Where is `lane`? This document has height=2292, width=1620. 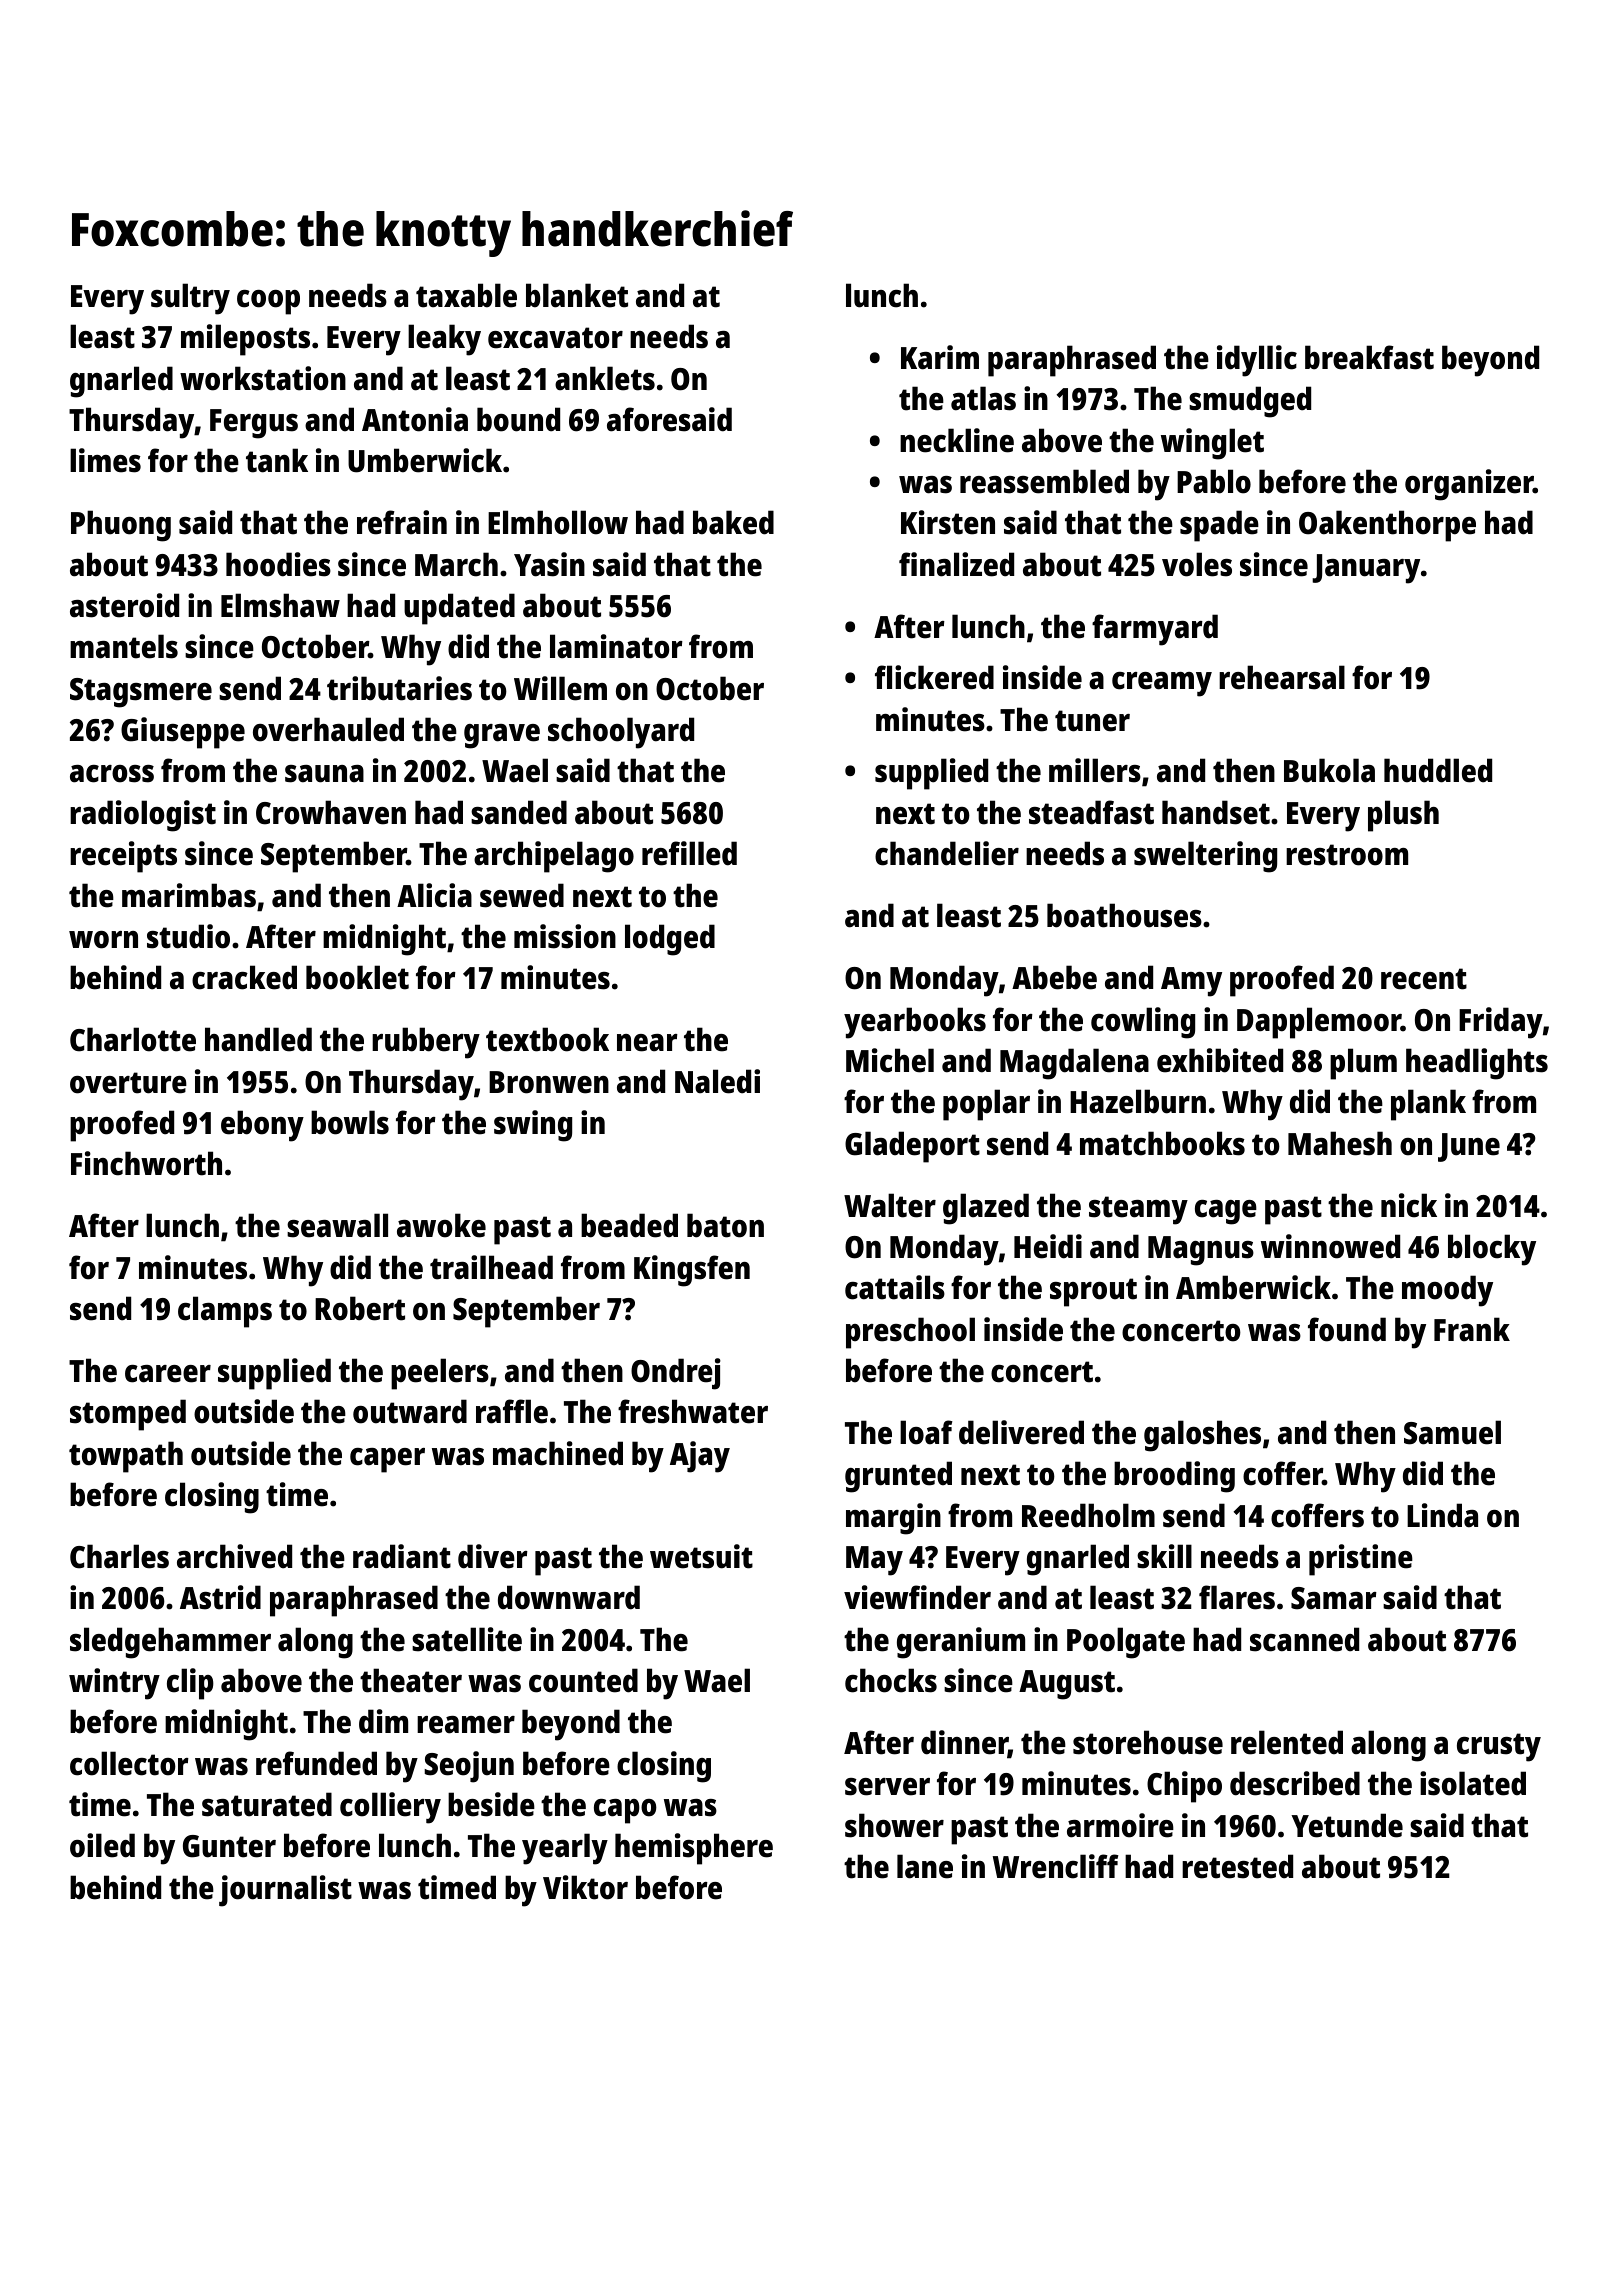
lane is located at coordinates (925, 1866).
